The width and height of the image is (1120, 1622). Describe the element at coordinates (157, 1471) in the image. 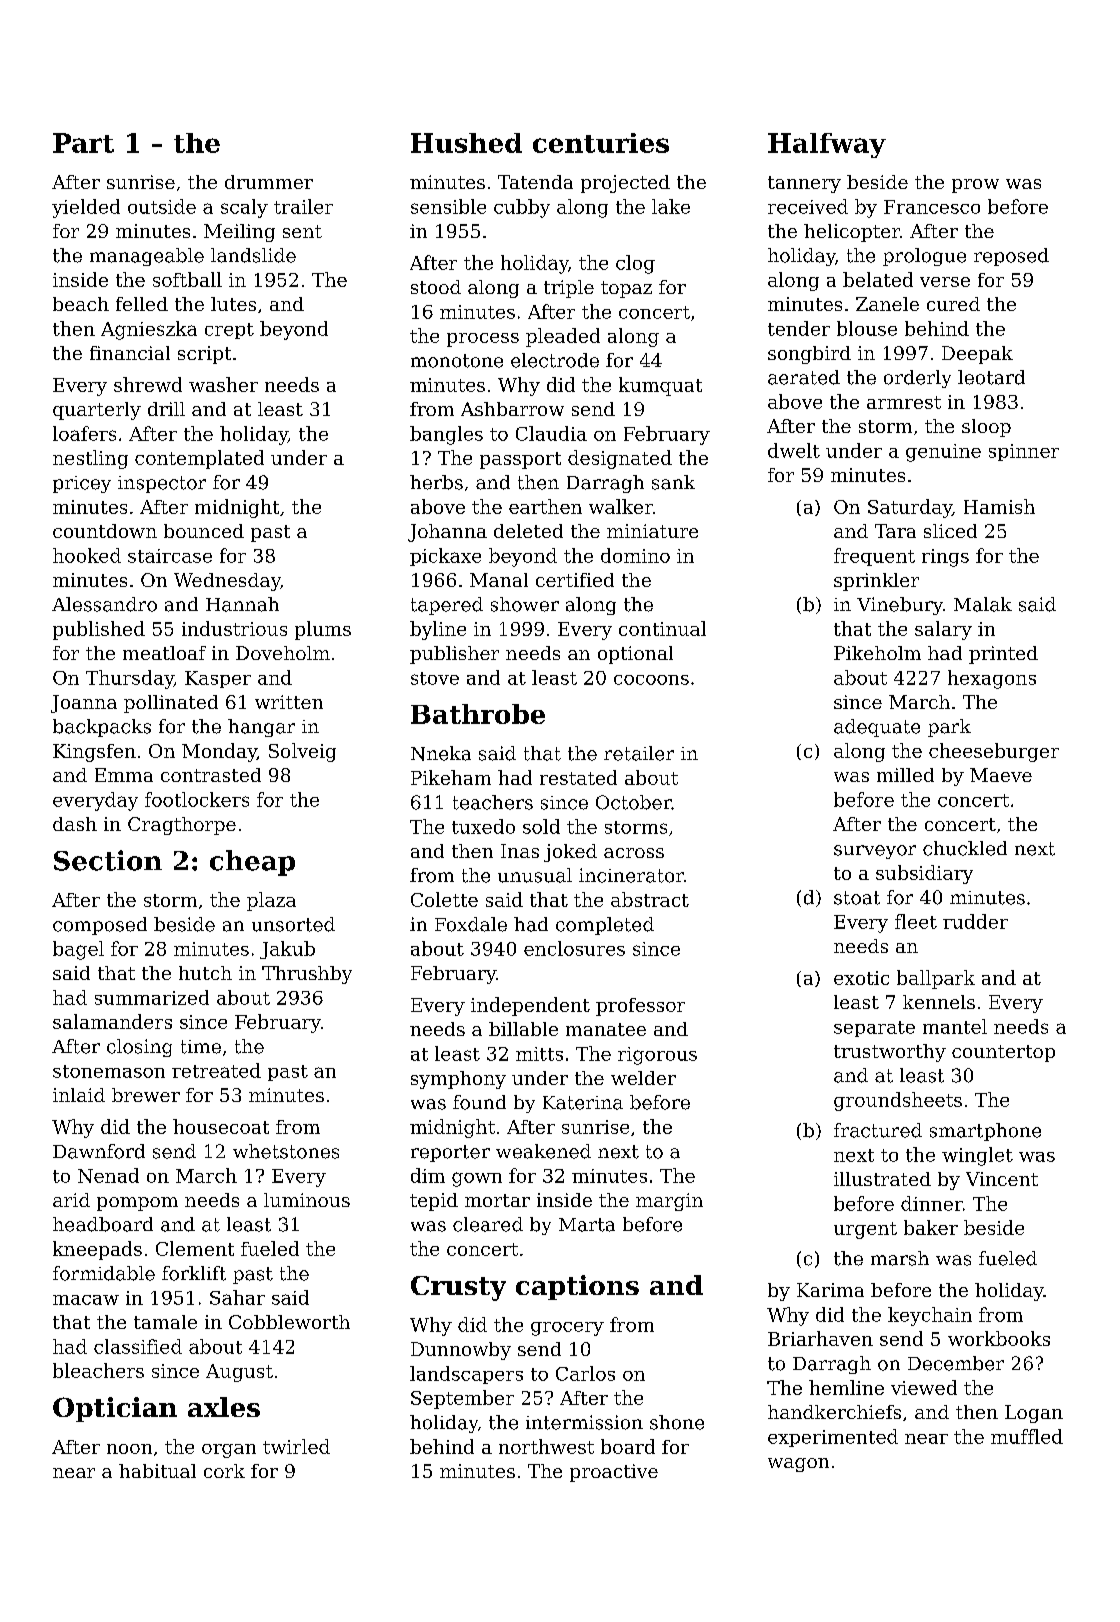

I see `habitual` at that location.
